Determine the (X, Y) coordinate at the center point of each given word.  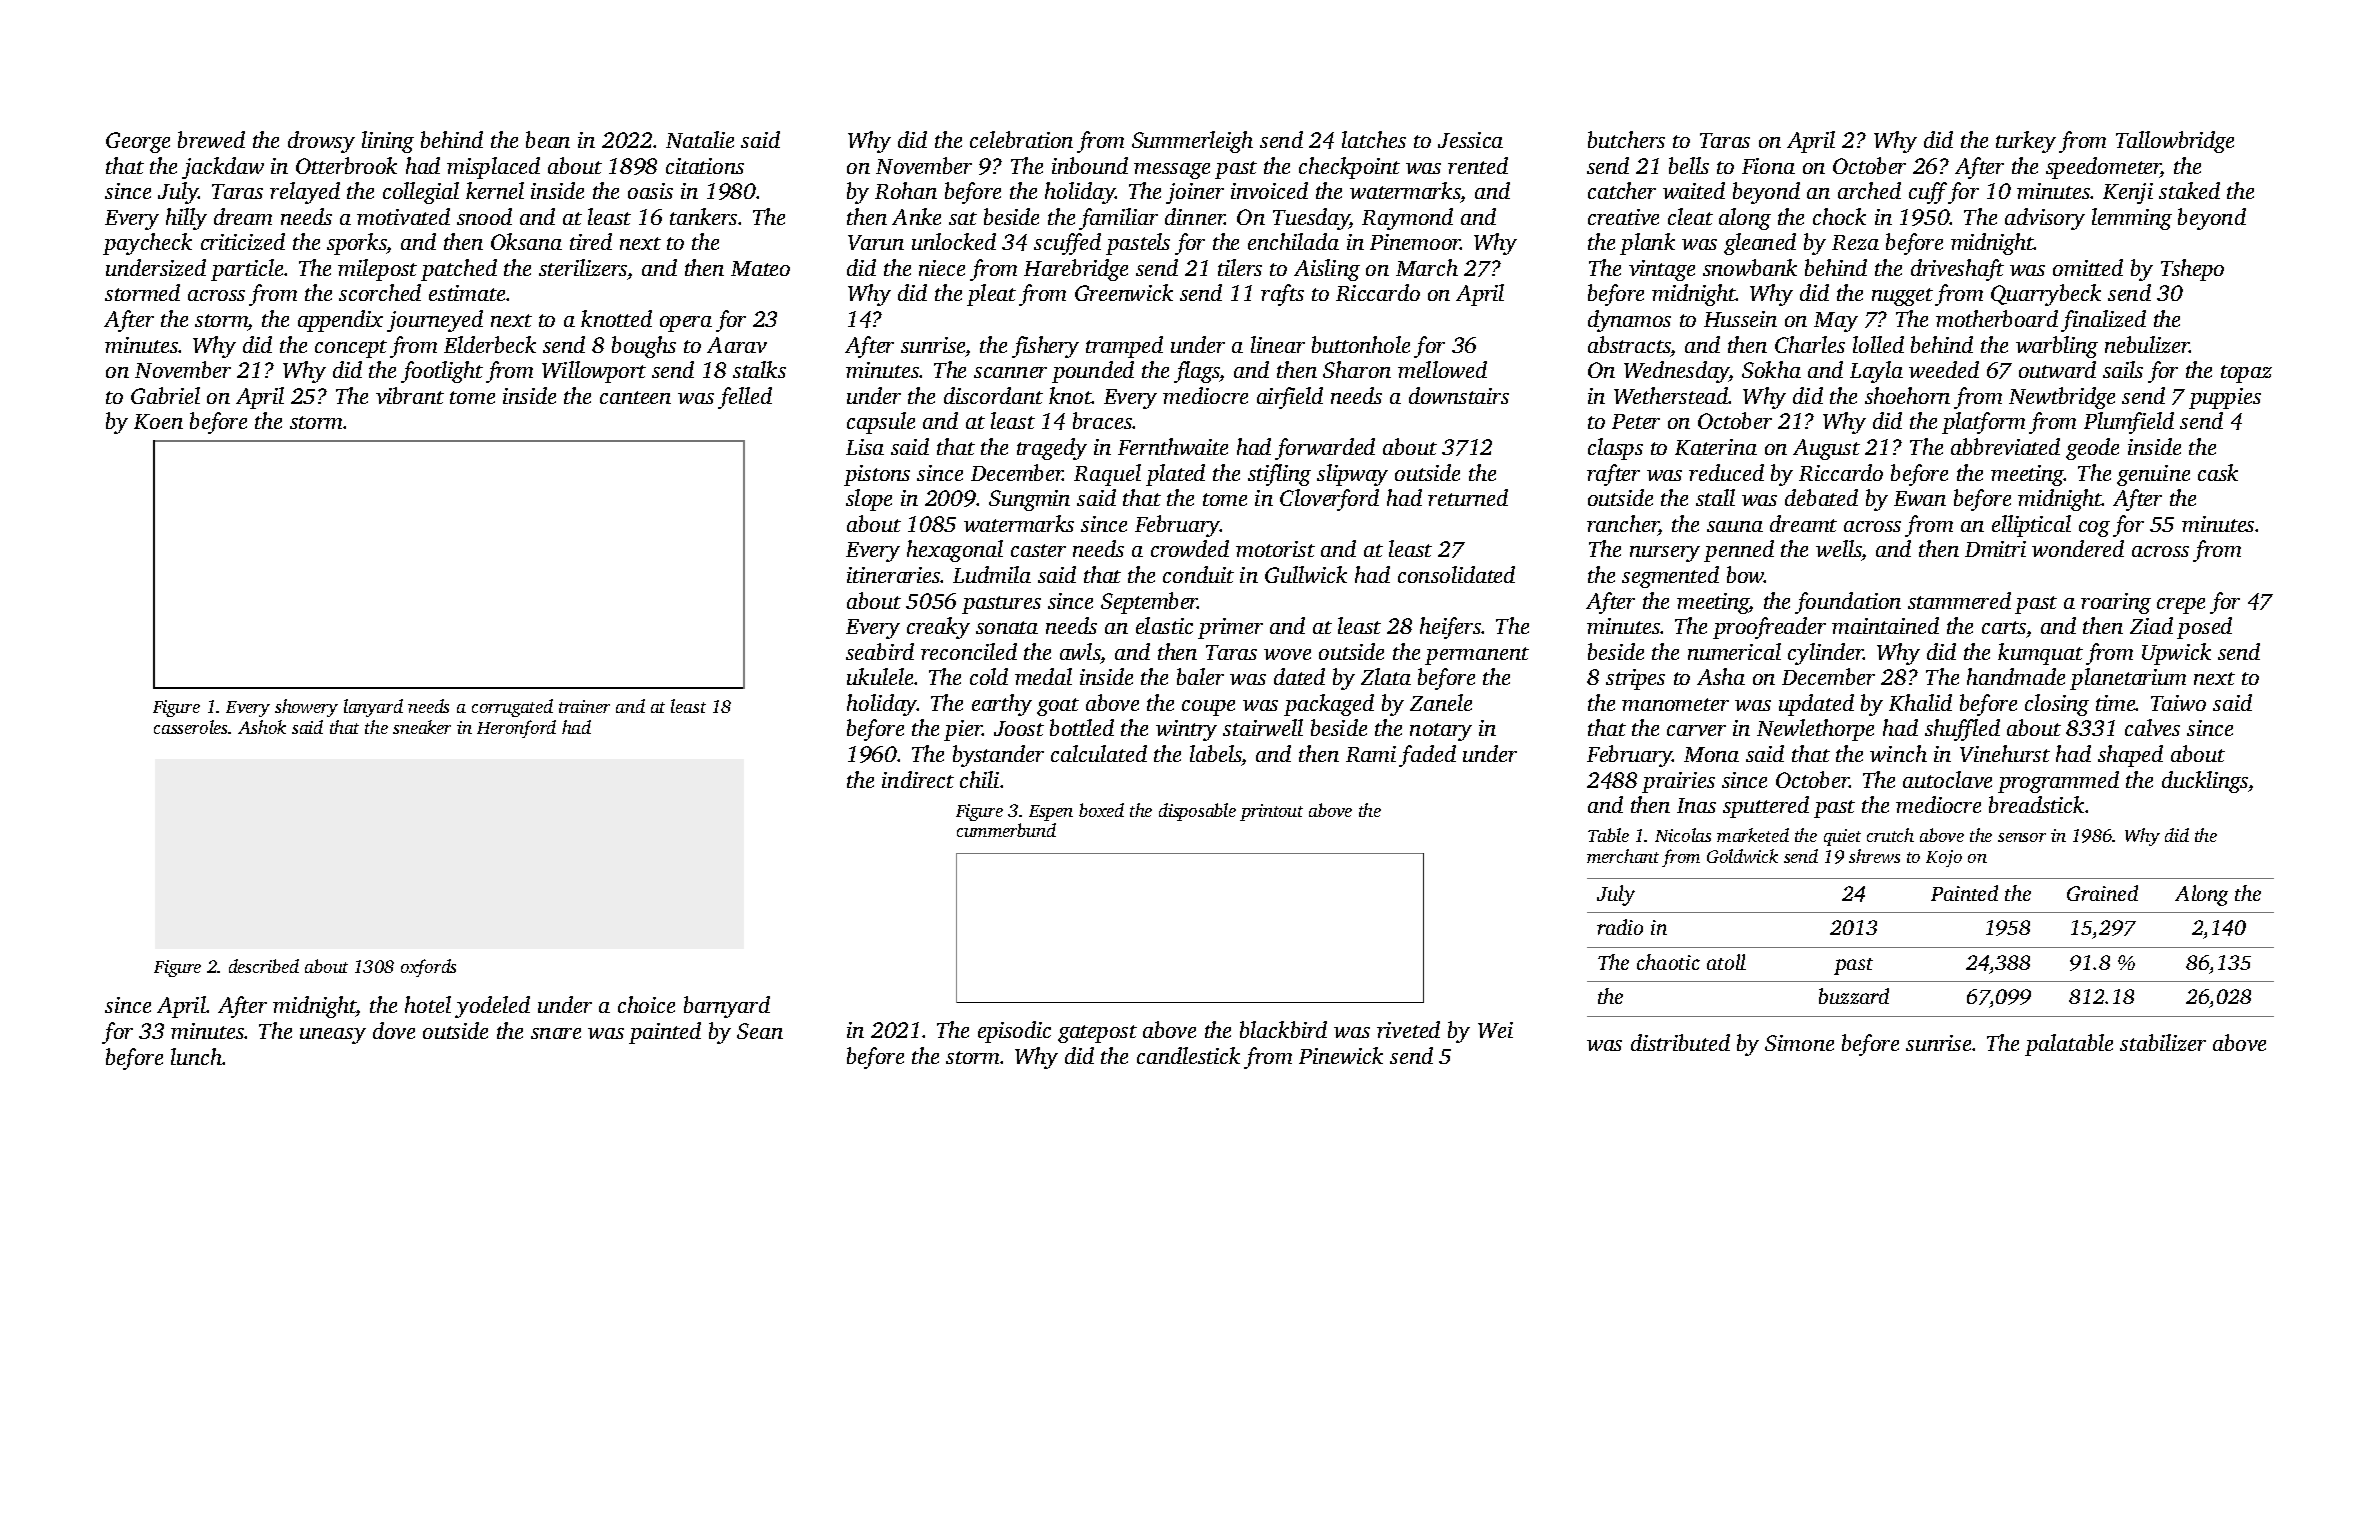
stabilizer (2163, 1042)
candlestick (1188, 1055)
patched (459, 270)
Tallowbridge (2175, 142)
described (264, 966)
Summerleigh (1192, 142)
